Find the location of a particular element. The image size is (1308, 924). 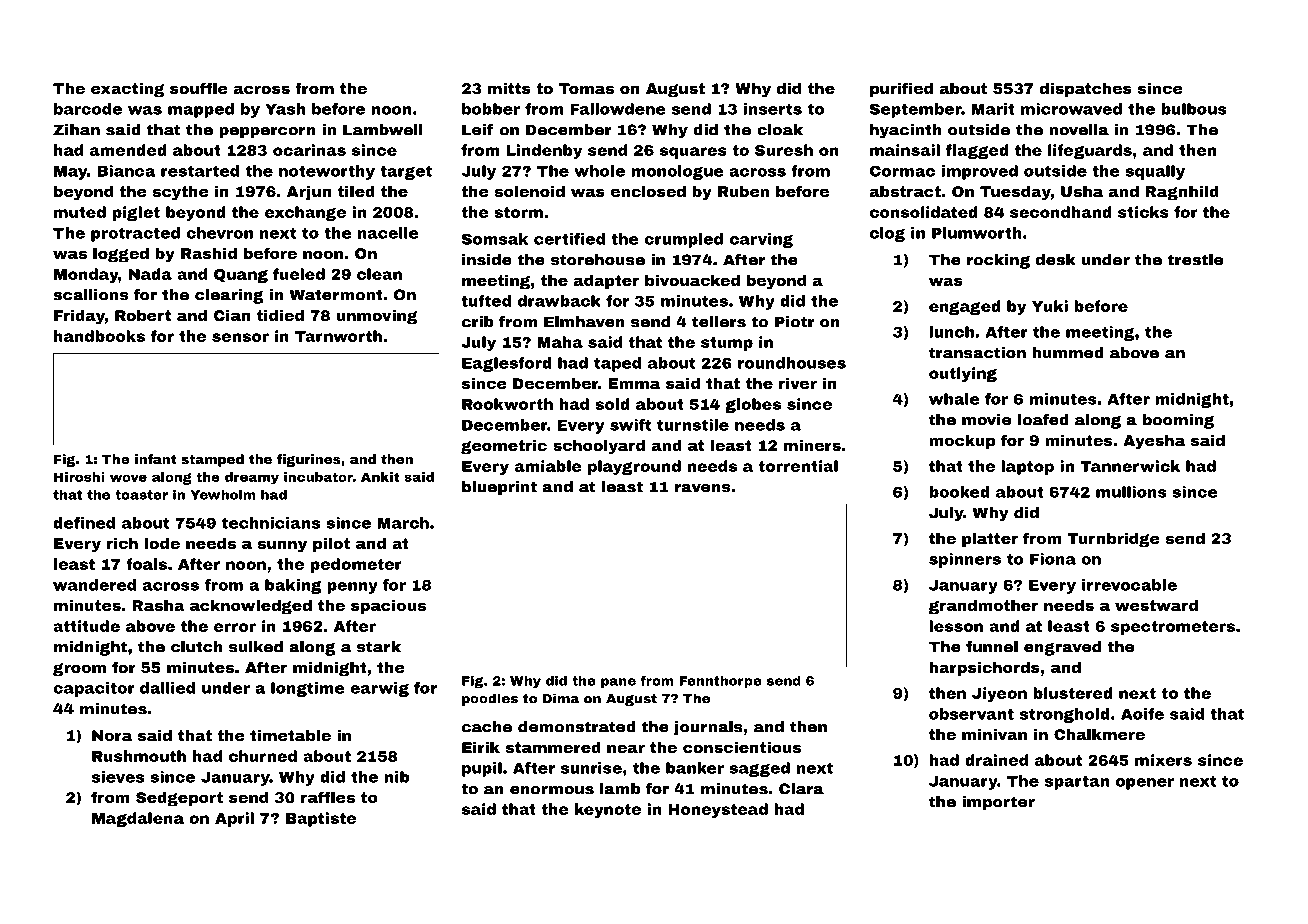

Fennthorpe is located at coordinates (720, 682).
